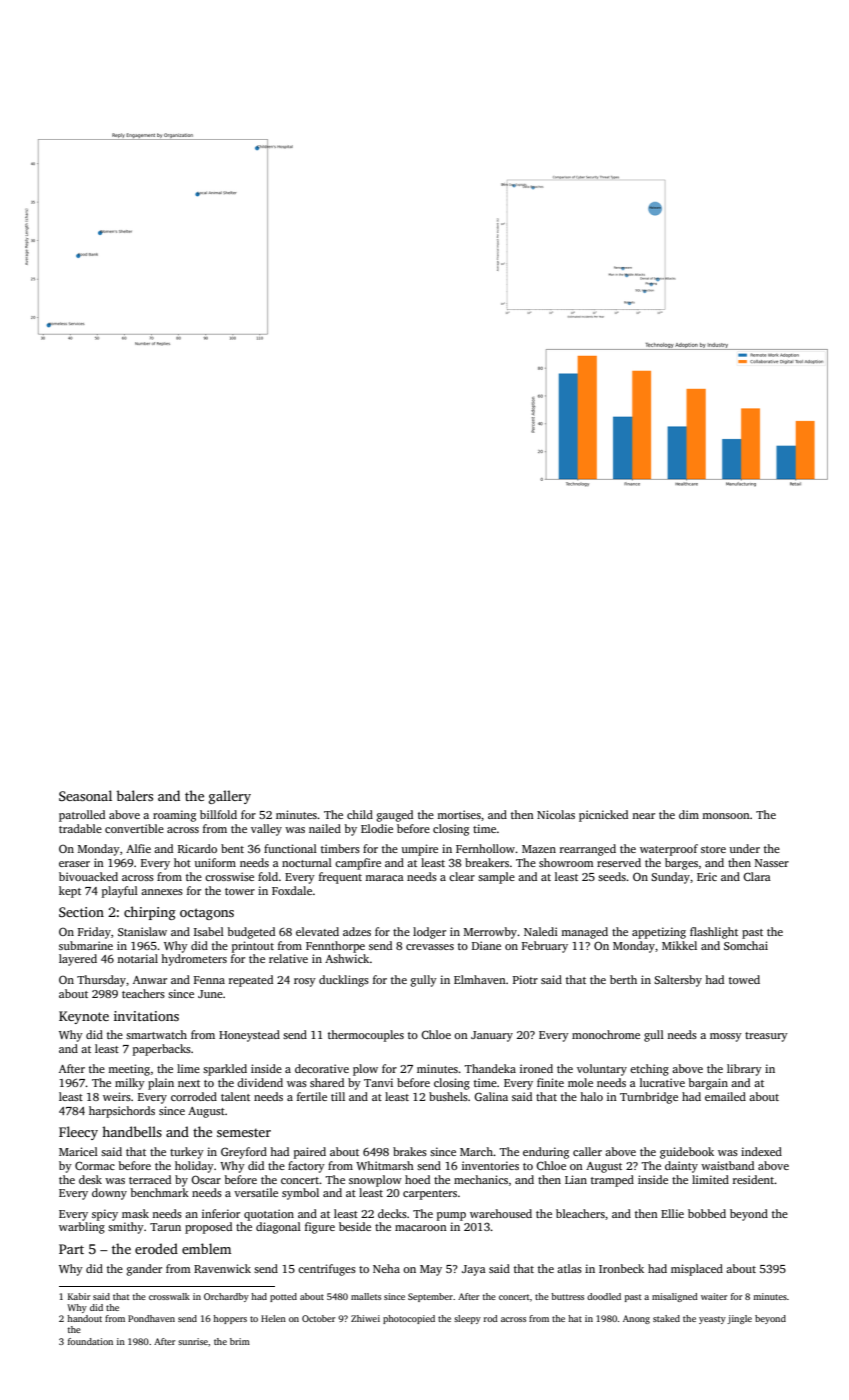 This screenshot has height=1400, width=849. What do you see at coordinates (240, 1341) in the screenshot?
I see `brim` at bounding box center [240, 1341].
